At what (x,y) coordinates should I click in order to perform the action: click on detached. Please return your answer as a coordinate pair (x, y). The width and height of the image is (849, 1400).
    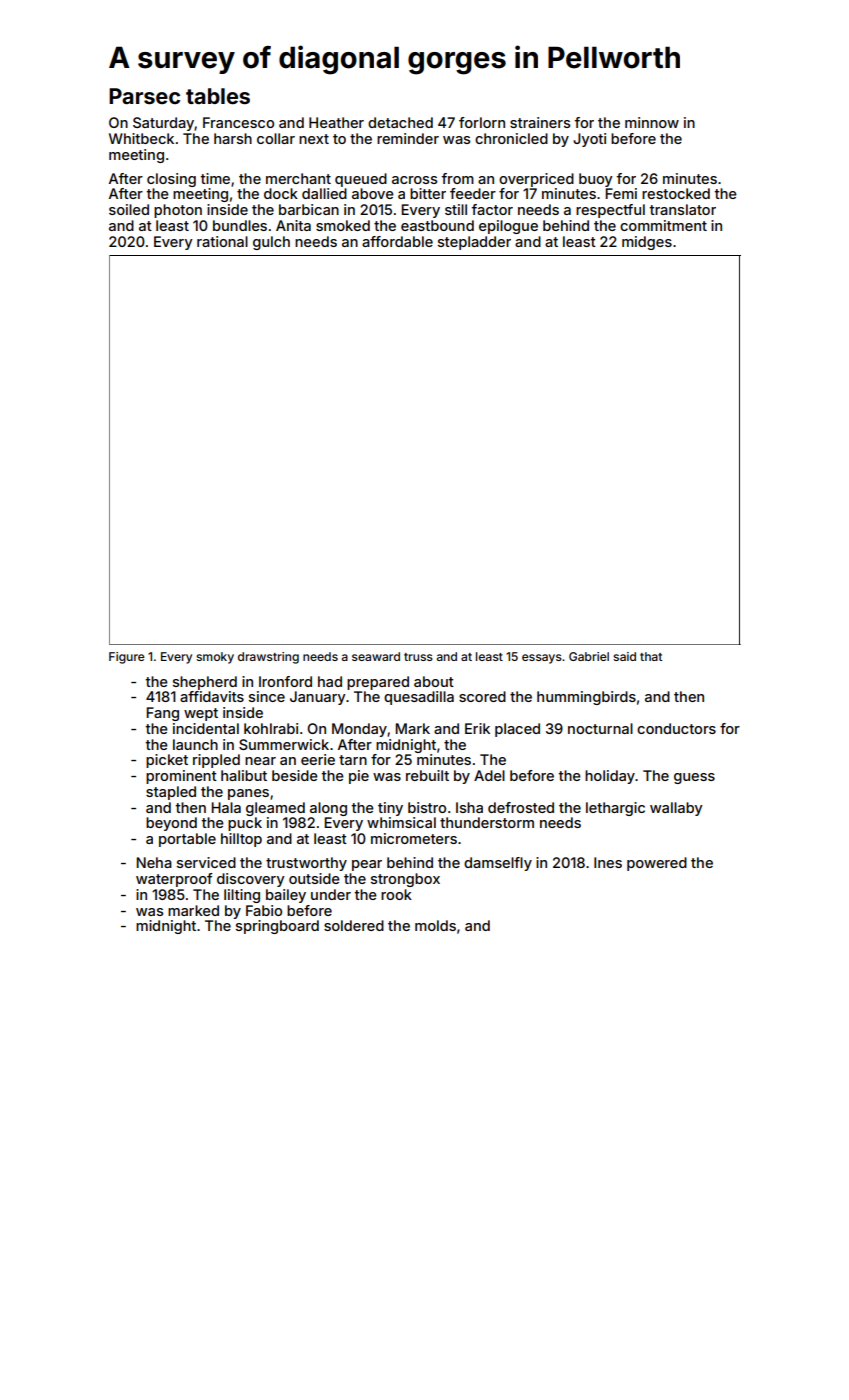
    Looking at the image, I should click on (400, 122).
